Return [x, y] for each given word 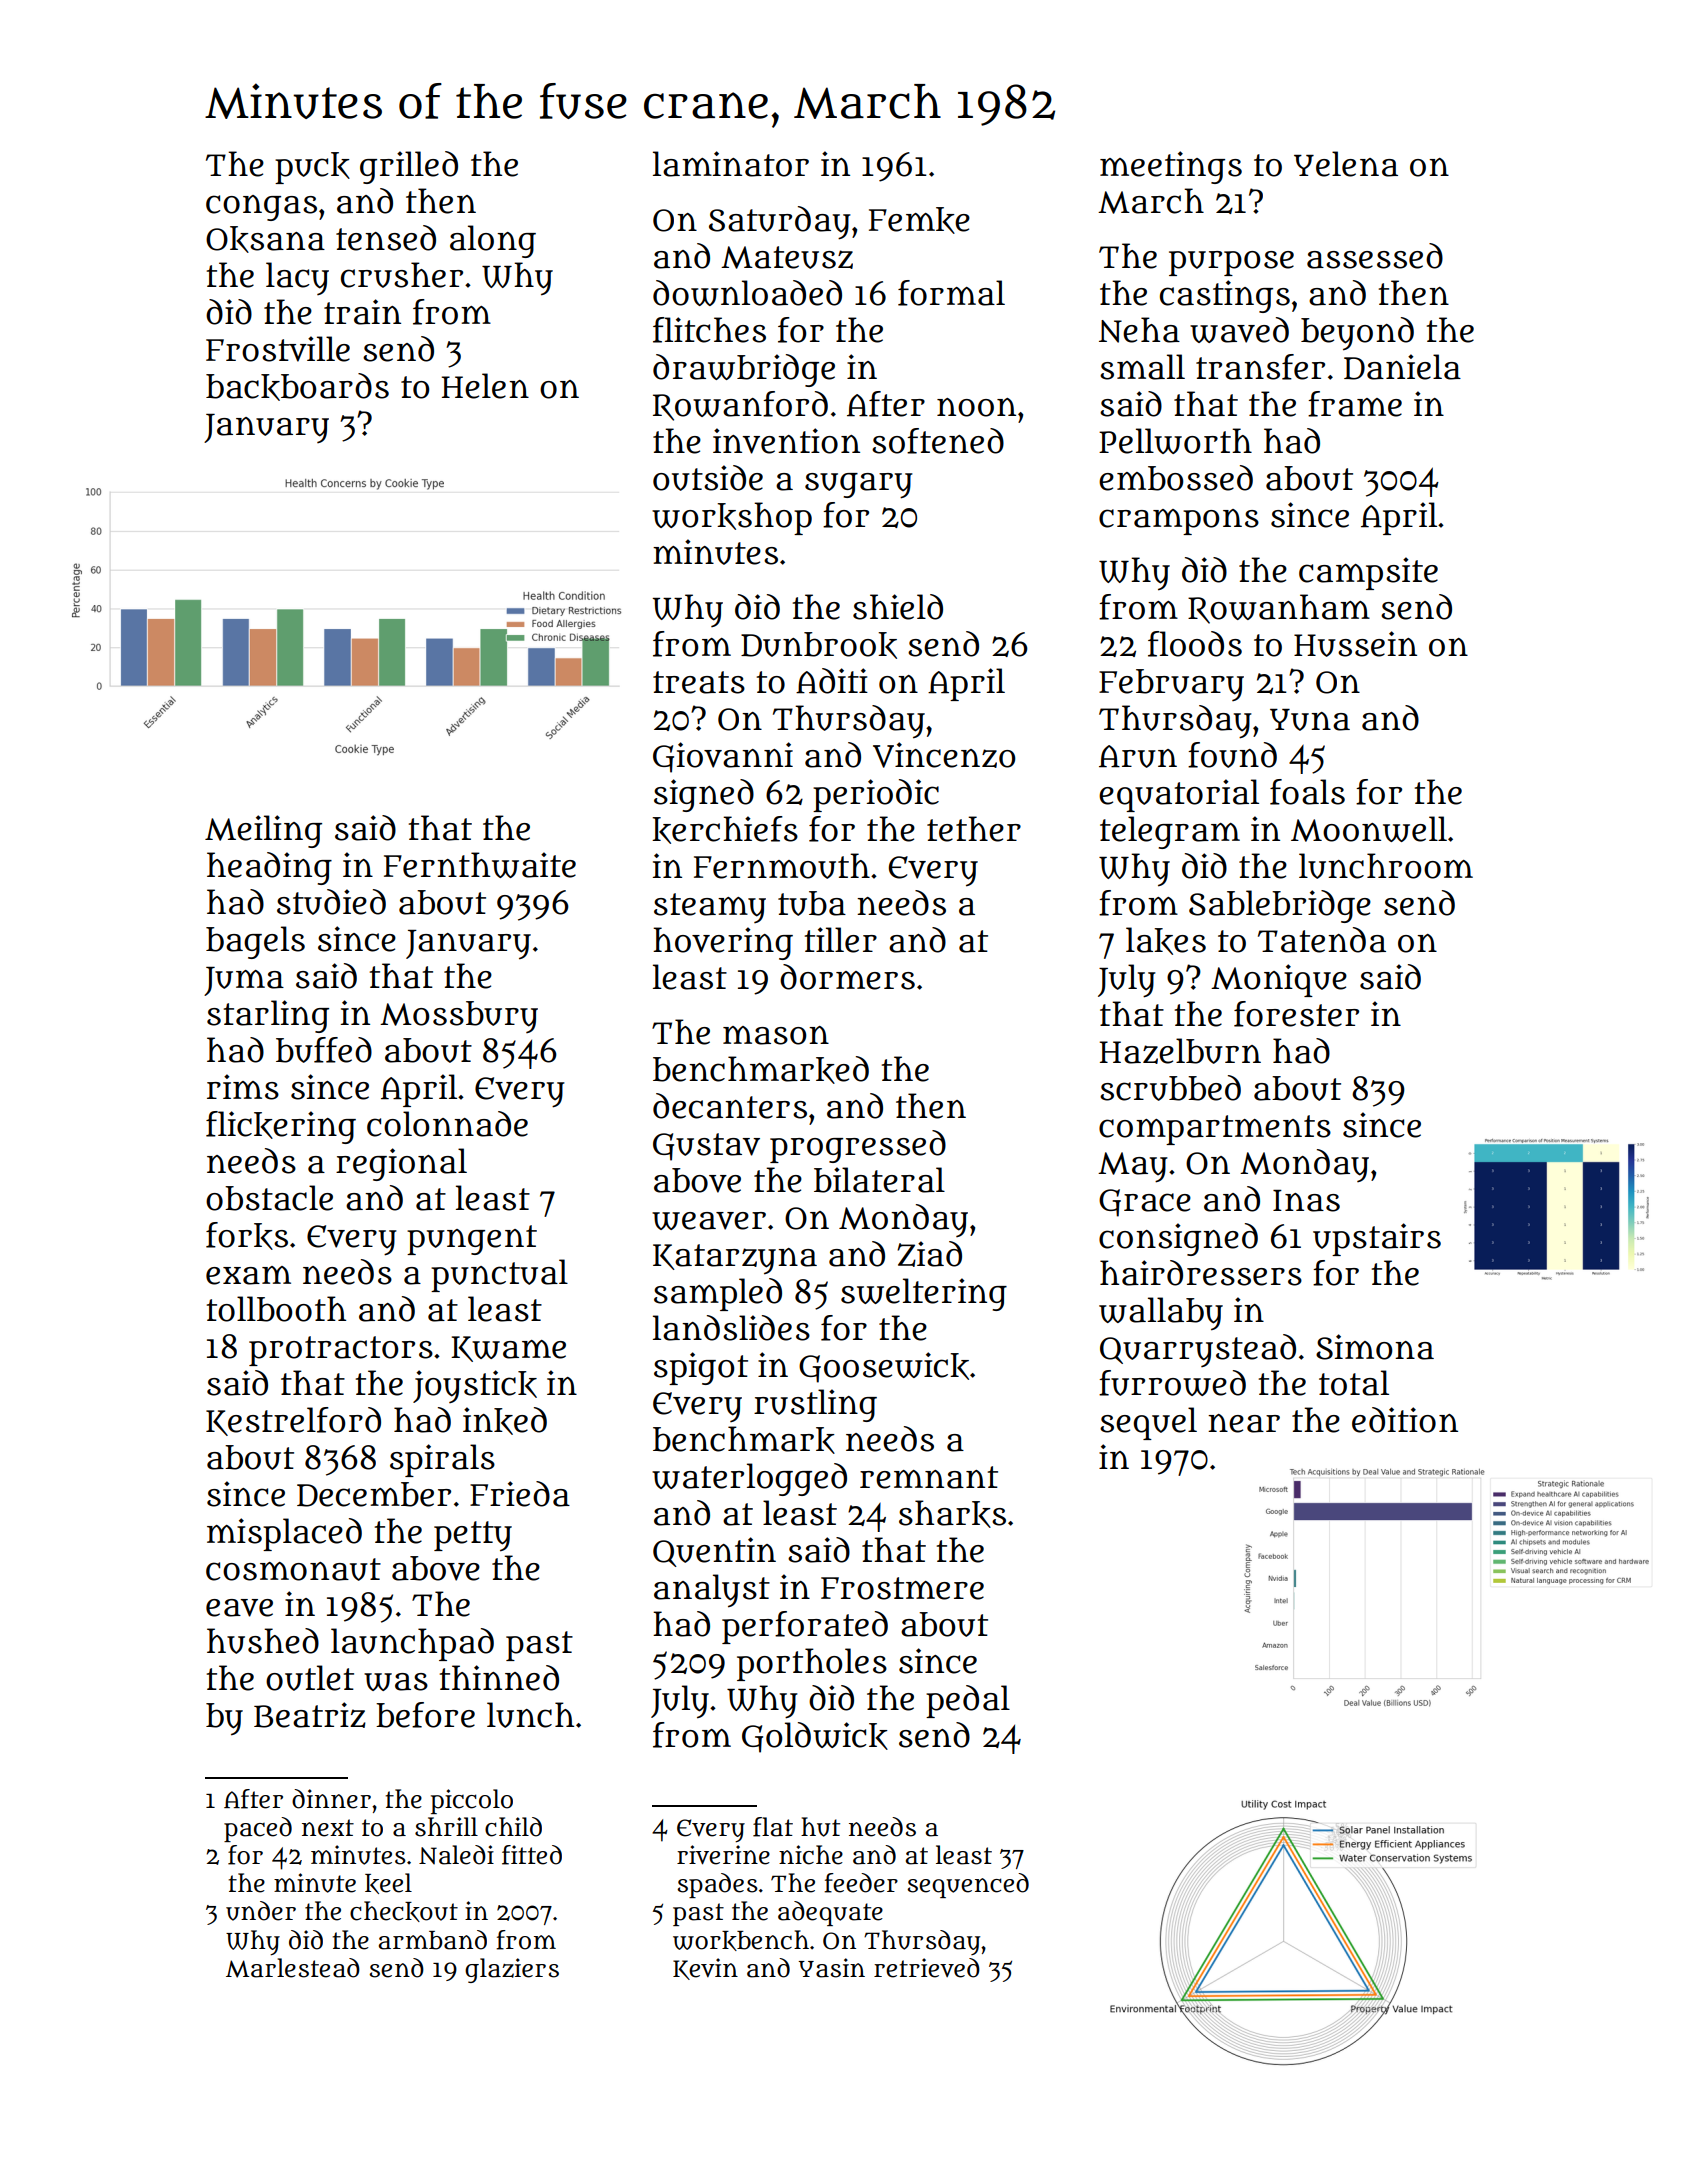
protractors [341, 1351]
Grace [1145, 1203]
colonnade [447, 1124]
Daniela [1402, 367]
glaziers [512, 1970]
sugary [859, 486]
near [1244, 1423]
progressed [858, 1146]
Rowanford [740, 406]
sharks [952, 1514]
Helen [485, 386]
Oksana [265, 239]
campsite [1368, 573]
